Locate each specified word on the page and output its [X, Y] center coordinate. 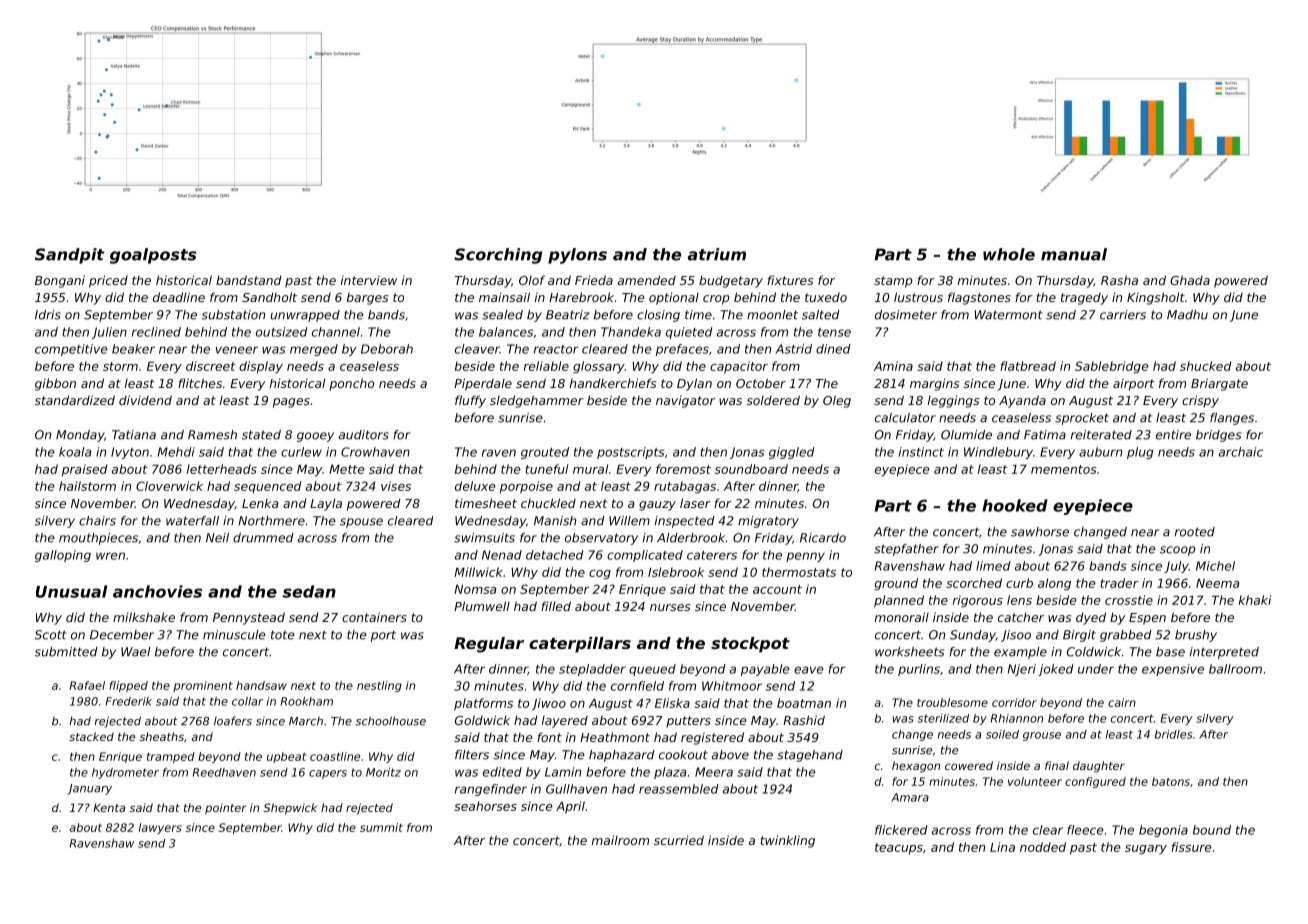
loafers [233, 721]
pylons [577, 256]
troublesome [952, 702]
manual [1074, 254]
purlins [919, 670]
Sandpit [69, 256]
